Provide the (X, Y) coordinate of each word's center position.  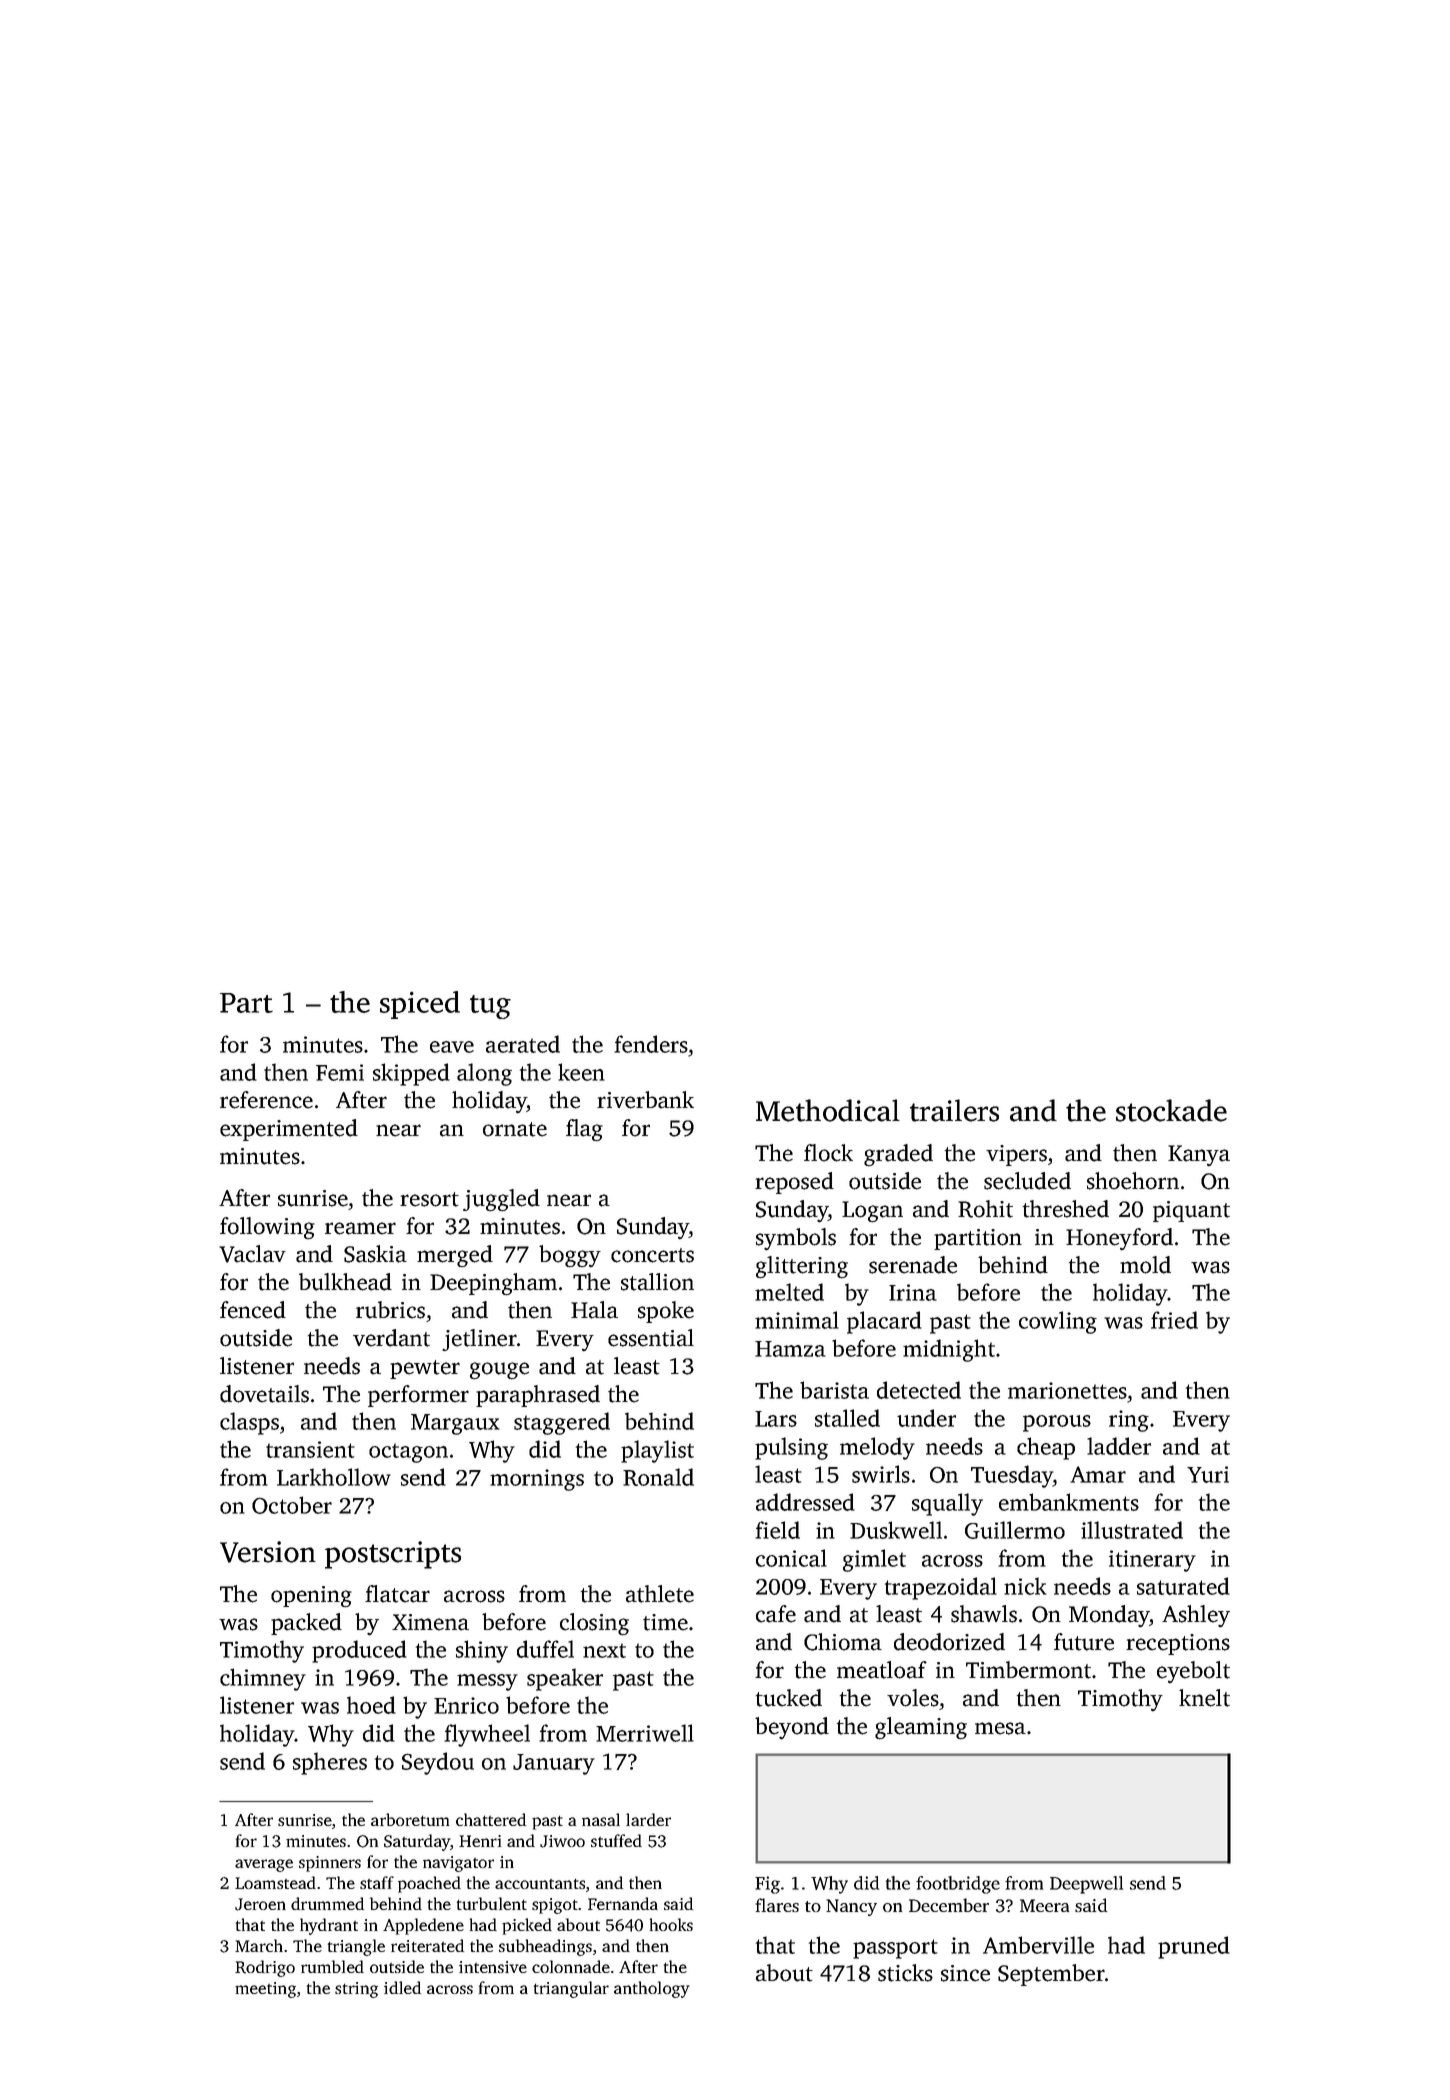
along (484, 1074)
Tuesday (1012, 1476)
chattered (491, 1819)
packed (306, 1624)
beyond (792, 1728)
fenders (651, 1044)
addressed (805, 1502)
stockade (1171, 1110)
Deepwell (1086, 1885)
